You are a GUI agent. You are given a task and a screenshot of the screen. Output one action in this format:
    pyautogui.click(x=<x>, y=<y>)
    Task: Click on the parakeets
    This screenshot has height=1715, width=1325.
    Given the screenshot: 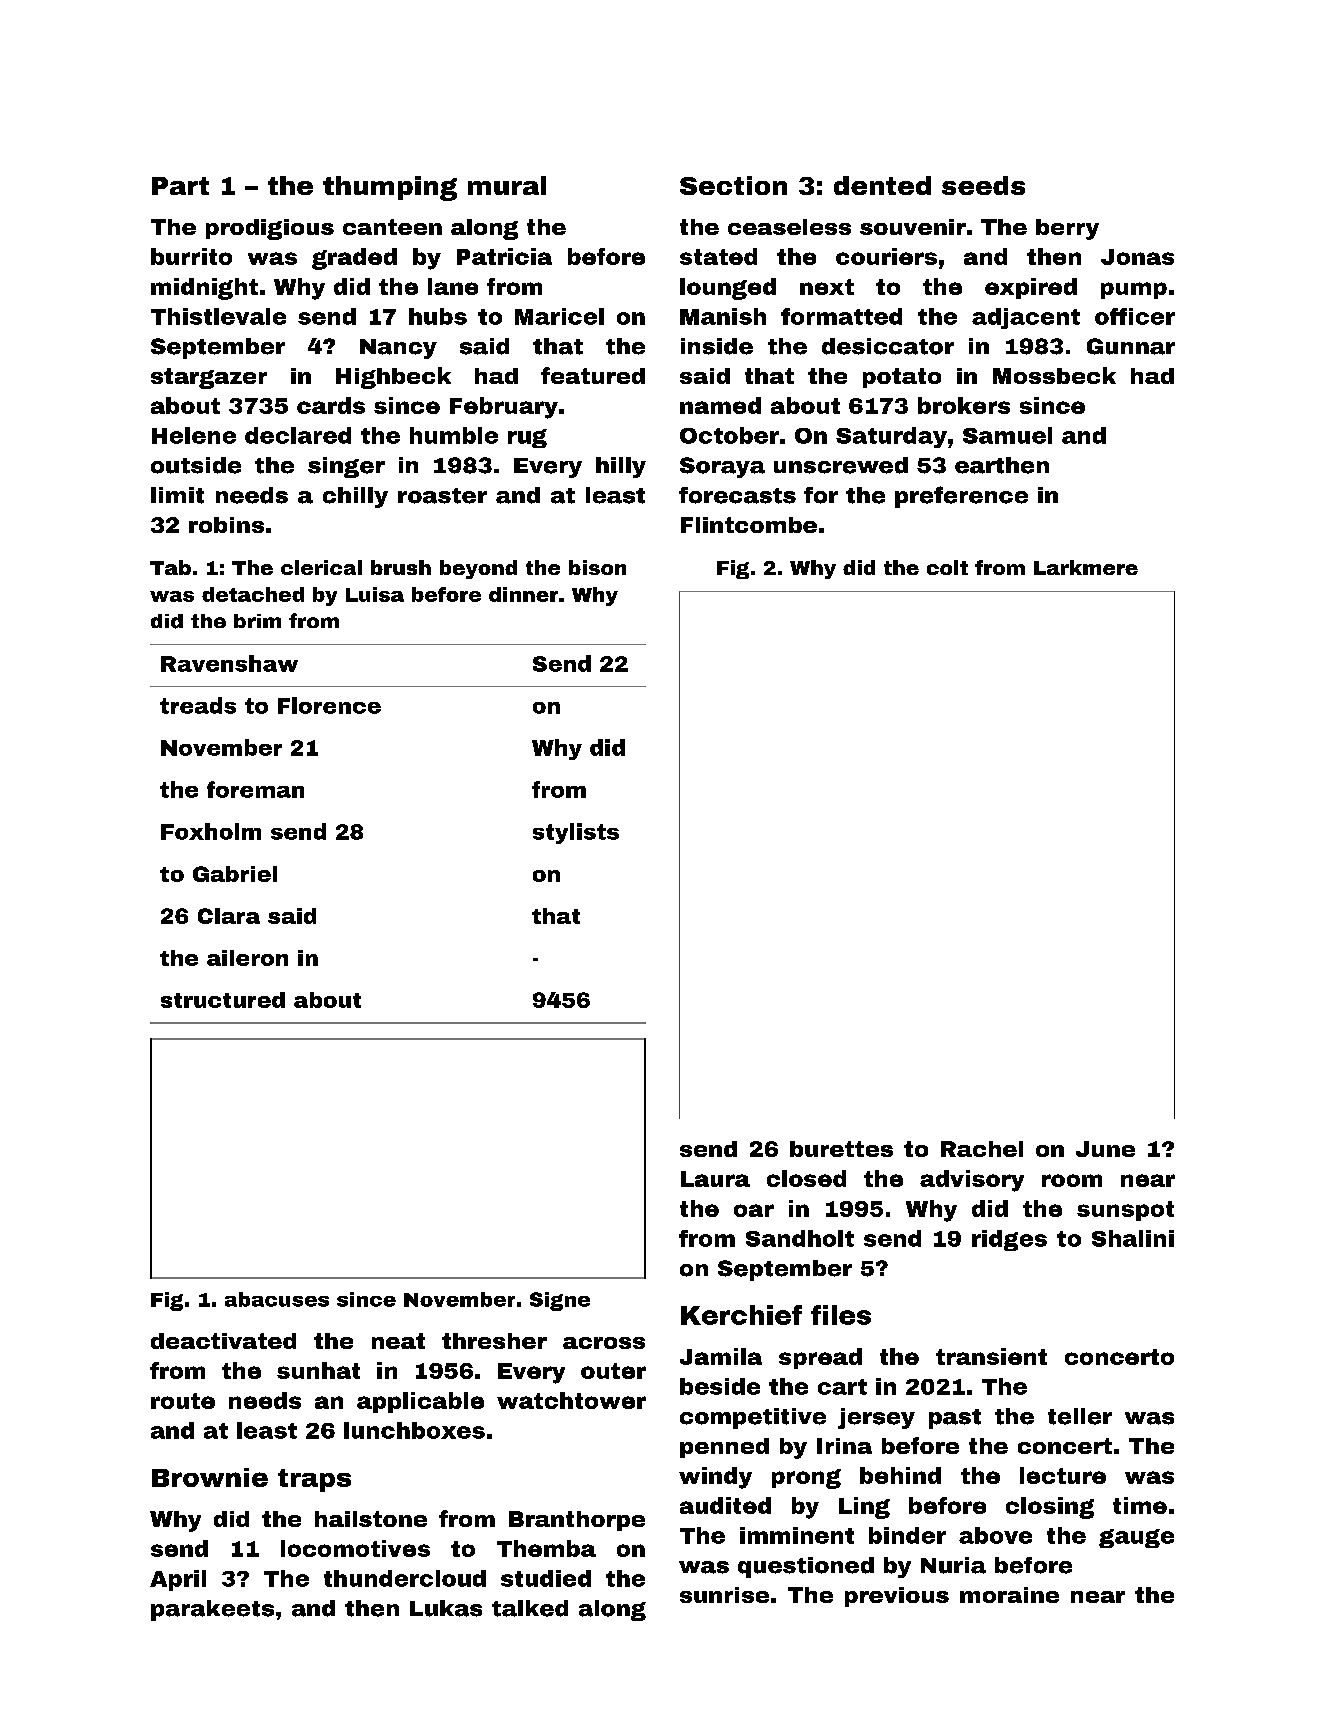 What is the action you would take?
    pyautogui.click(x=212, y=1610)
